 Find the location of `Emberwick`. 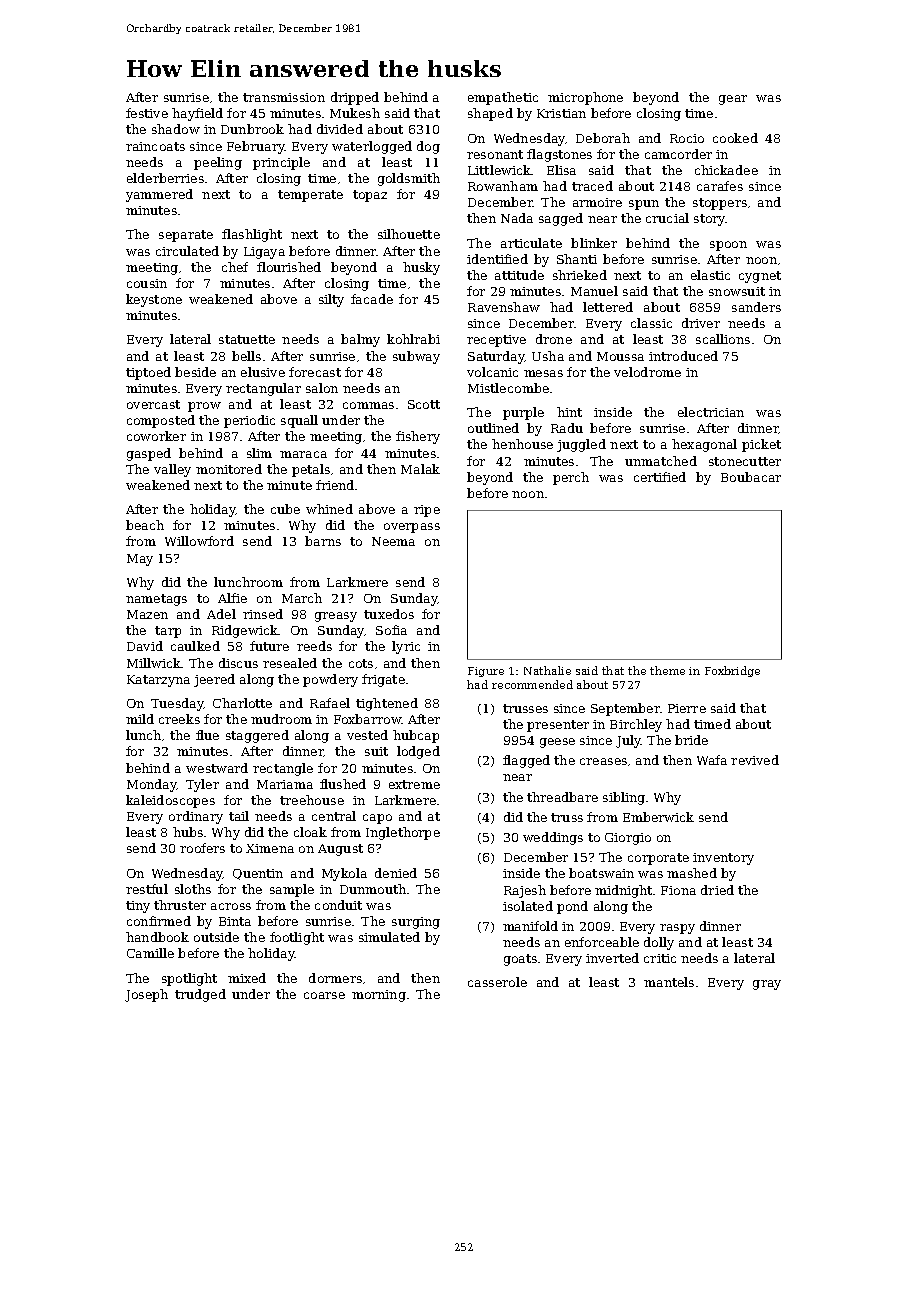

Emberwick is located at coordinates (658, 817).
